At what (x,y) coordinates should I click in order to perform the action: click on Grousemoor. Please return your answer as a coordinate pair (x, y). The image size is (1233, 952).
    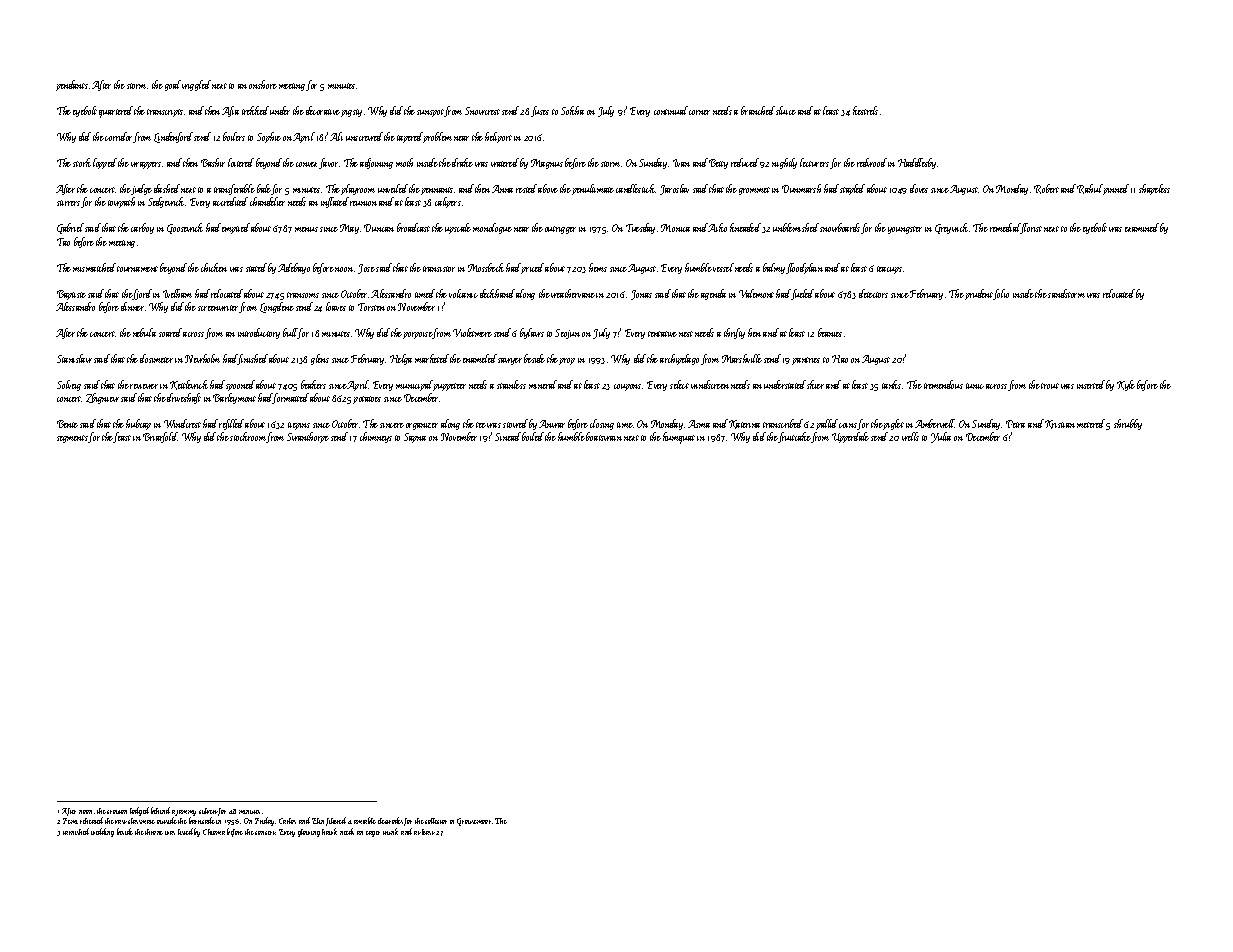
    Looking at the image, I should click on (474, 822).
